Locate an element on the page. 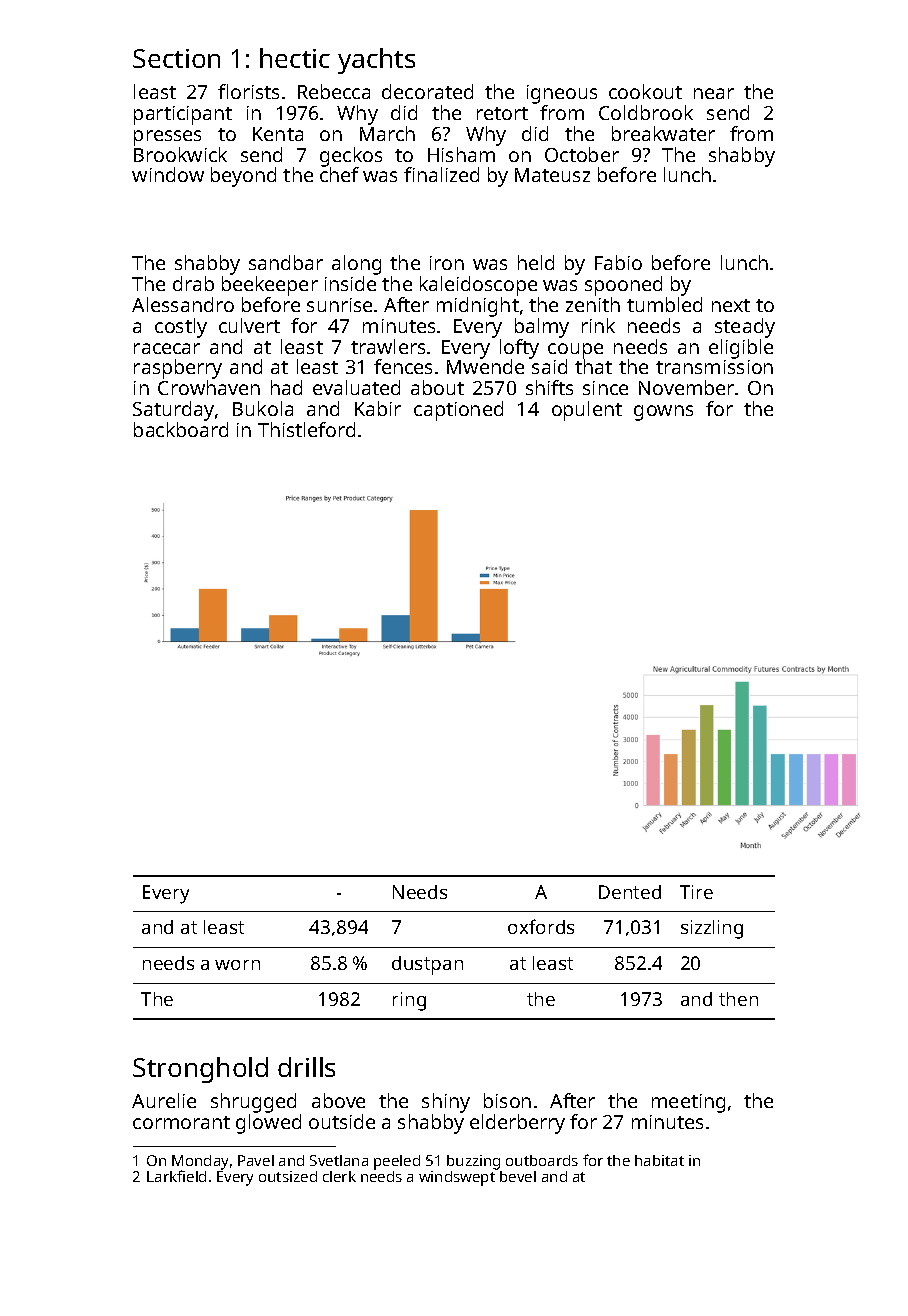 This document has height=1316, width=908. rink is located at coordinates (598, 325).
